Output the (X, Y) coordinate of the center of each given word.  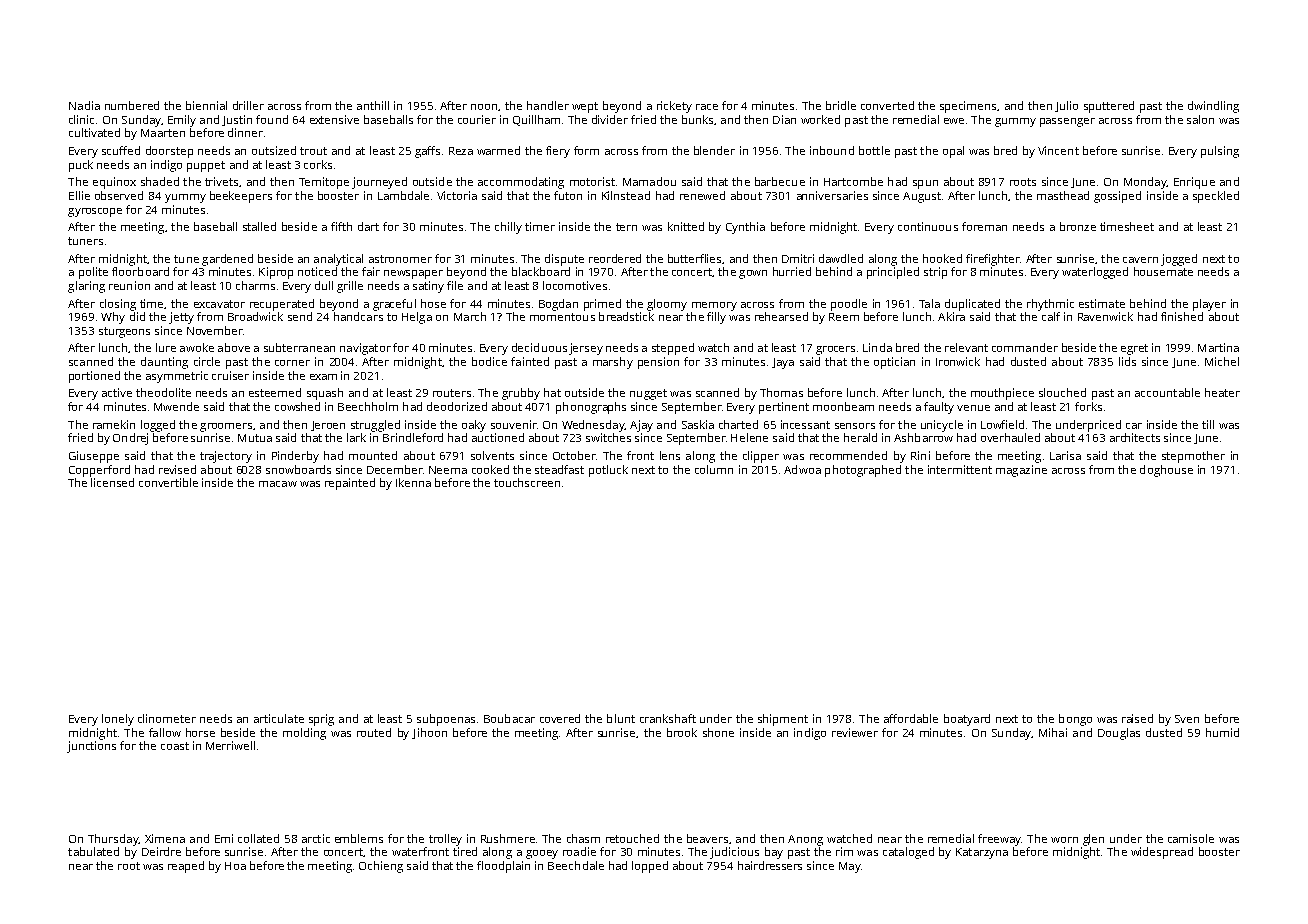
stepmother (1193, 457)
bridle (841, 105)
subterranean (299, 347)
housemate (1163, 271)
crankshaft (668, 718)
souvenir (513, 424)
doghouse (1166, 471)
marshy (613, 363)
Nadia (84, 105)
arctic (316, 838)
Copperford (99, 471)
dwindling (1213, 107)
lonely (118, 720)
